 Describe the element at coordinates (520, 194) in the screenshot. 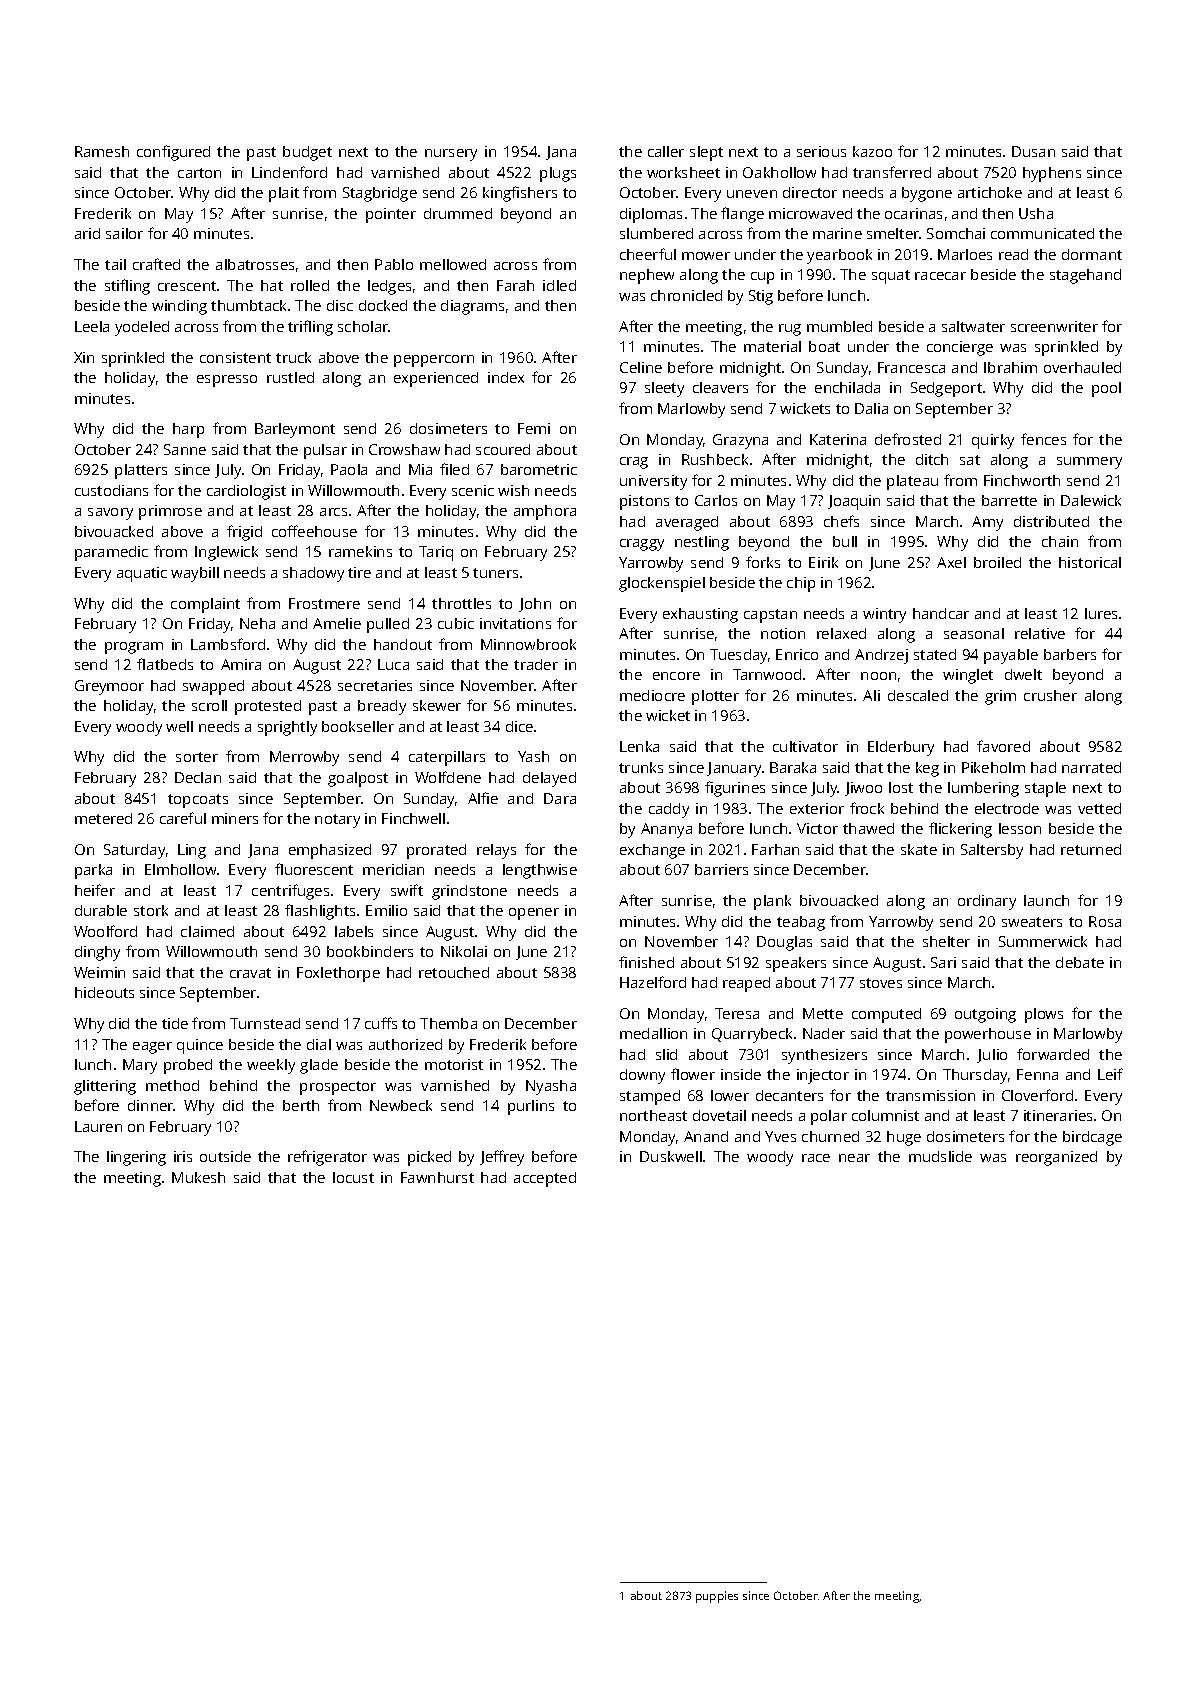

I see `kingfishers` at that location.
